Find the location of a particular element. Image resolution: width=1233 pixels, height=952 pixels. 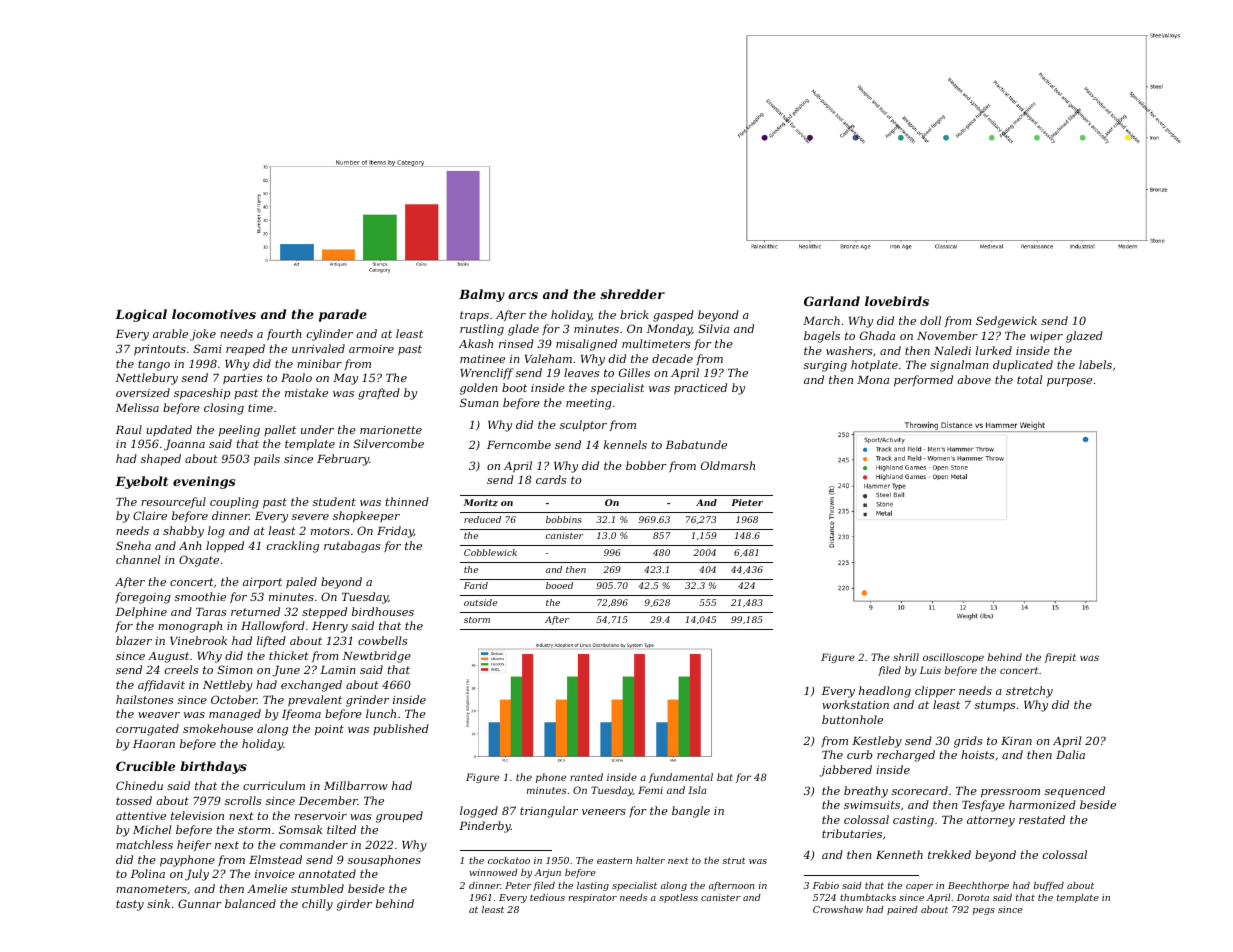

Sedgewick is located at coordinates (1006, 322).
